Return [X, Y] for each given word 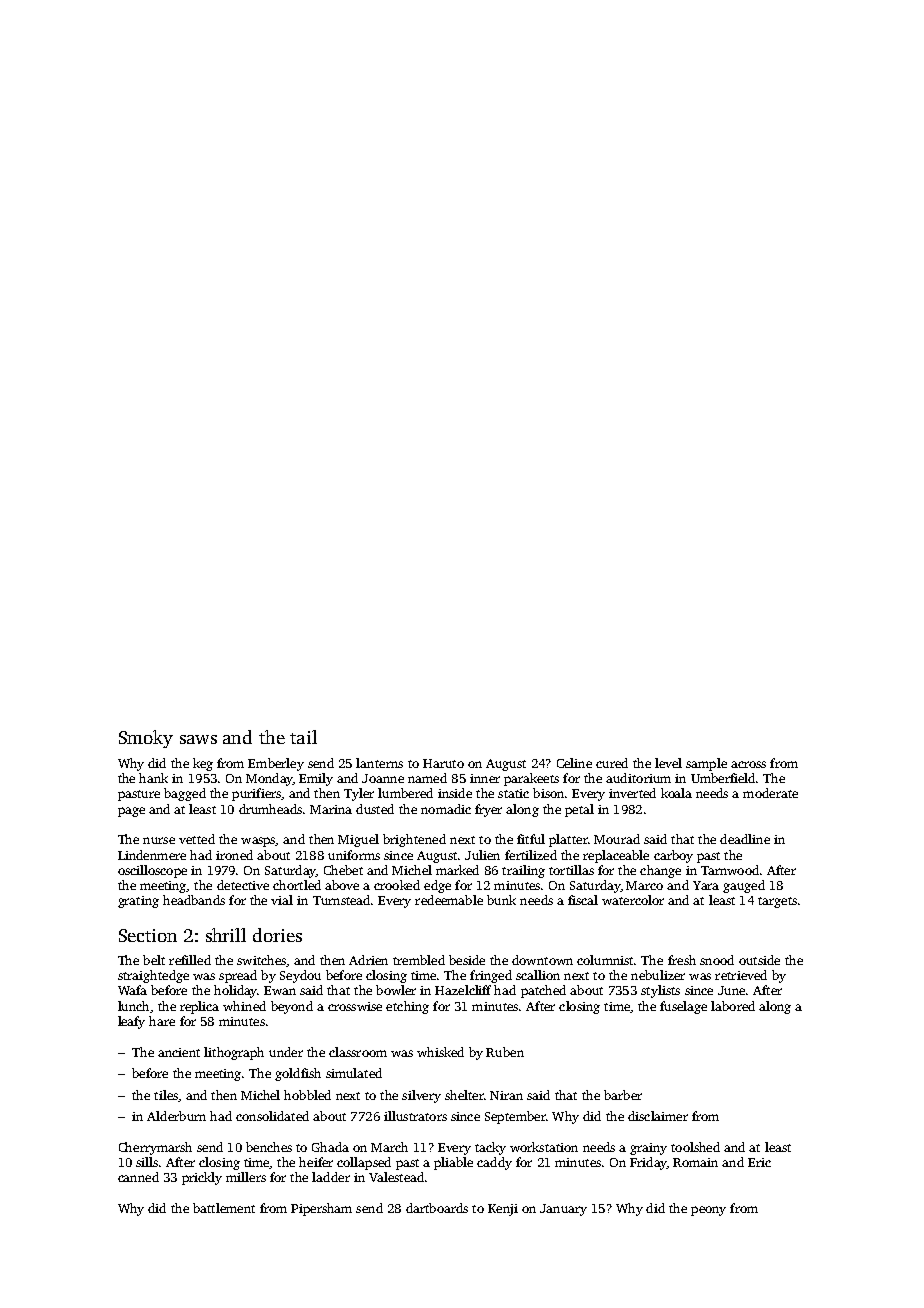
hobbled [307, 1095]
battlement [224, 1208]
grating [138, 902]
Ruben [505, 1052]
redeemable [449, 900]
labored [733, 1006]
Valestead [396, 1177]
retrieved [741, 975]
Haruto [443, 763]
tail [303, 737]
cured [612, 763]
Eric [759, 1162]
